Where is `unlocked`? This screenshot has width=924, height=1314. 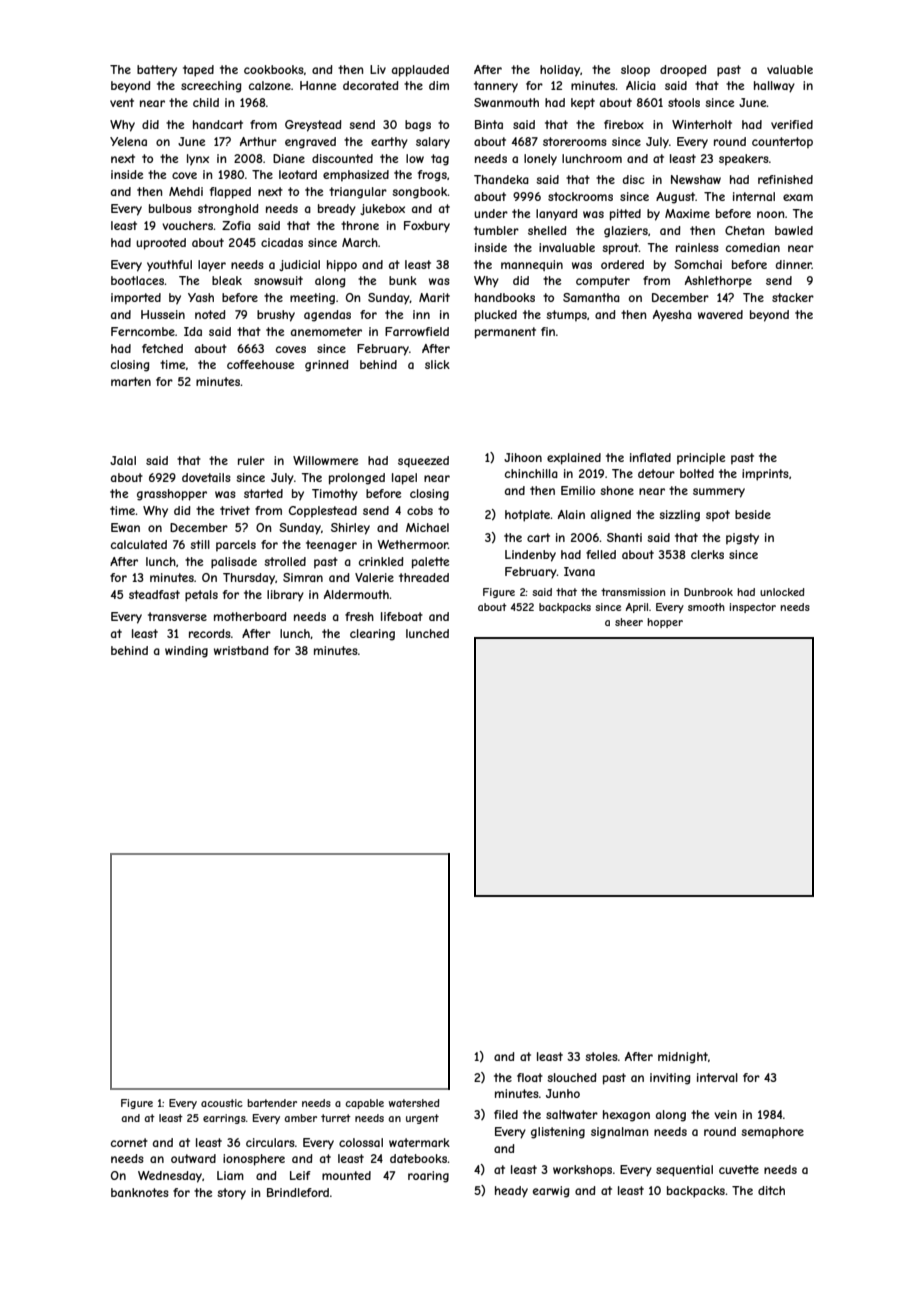
unlocked is located at coordinates (782, 592).
